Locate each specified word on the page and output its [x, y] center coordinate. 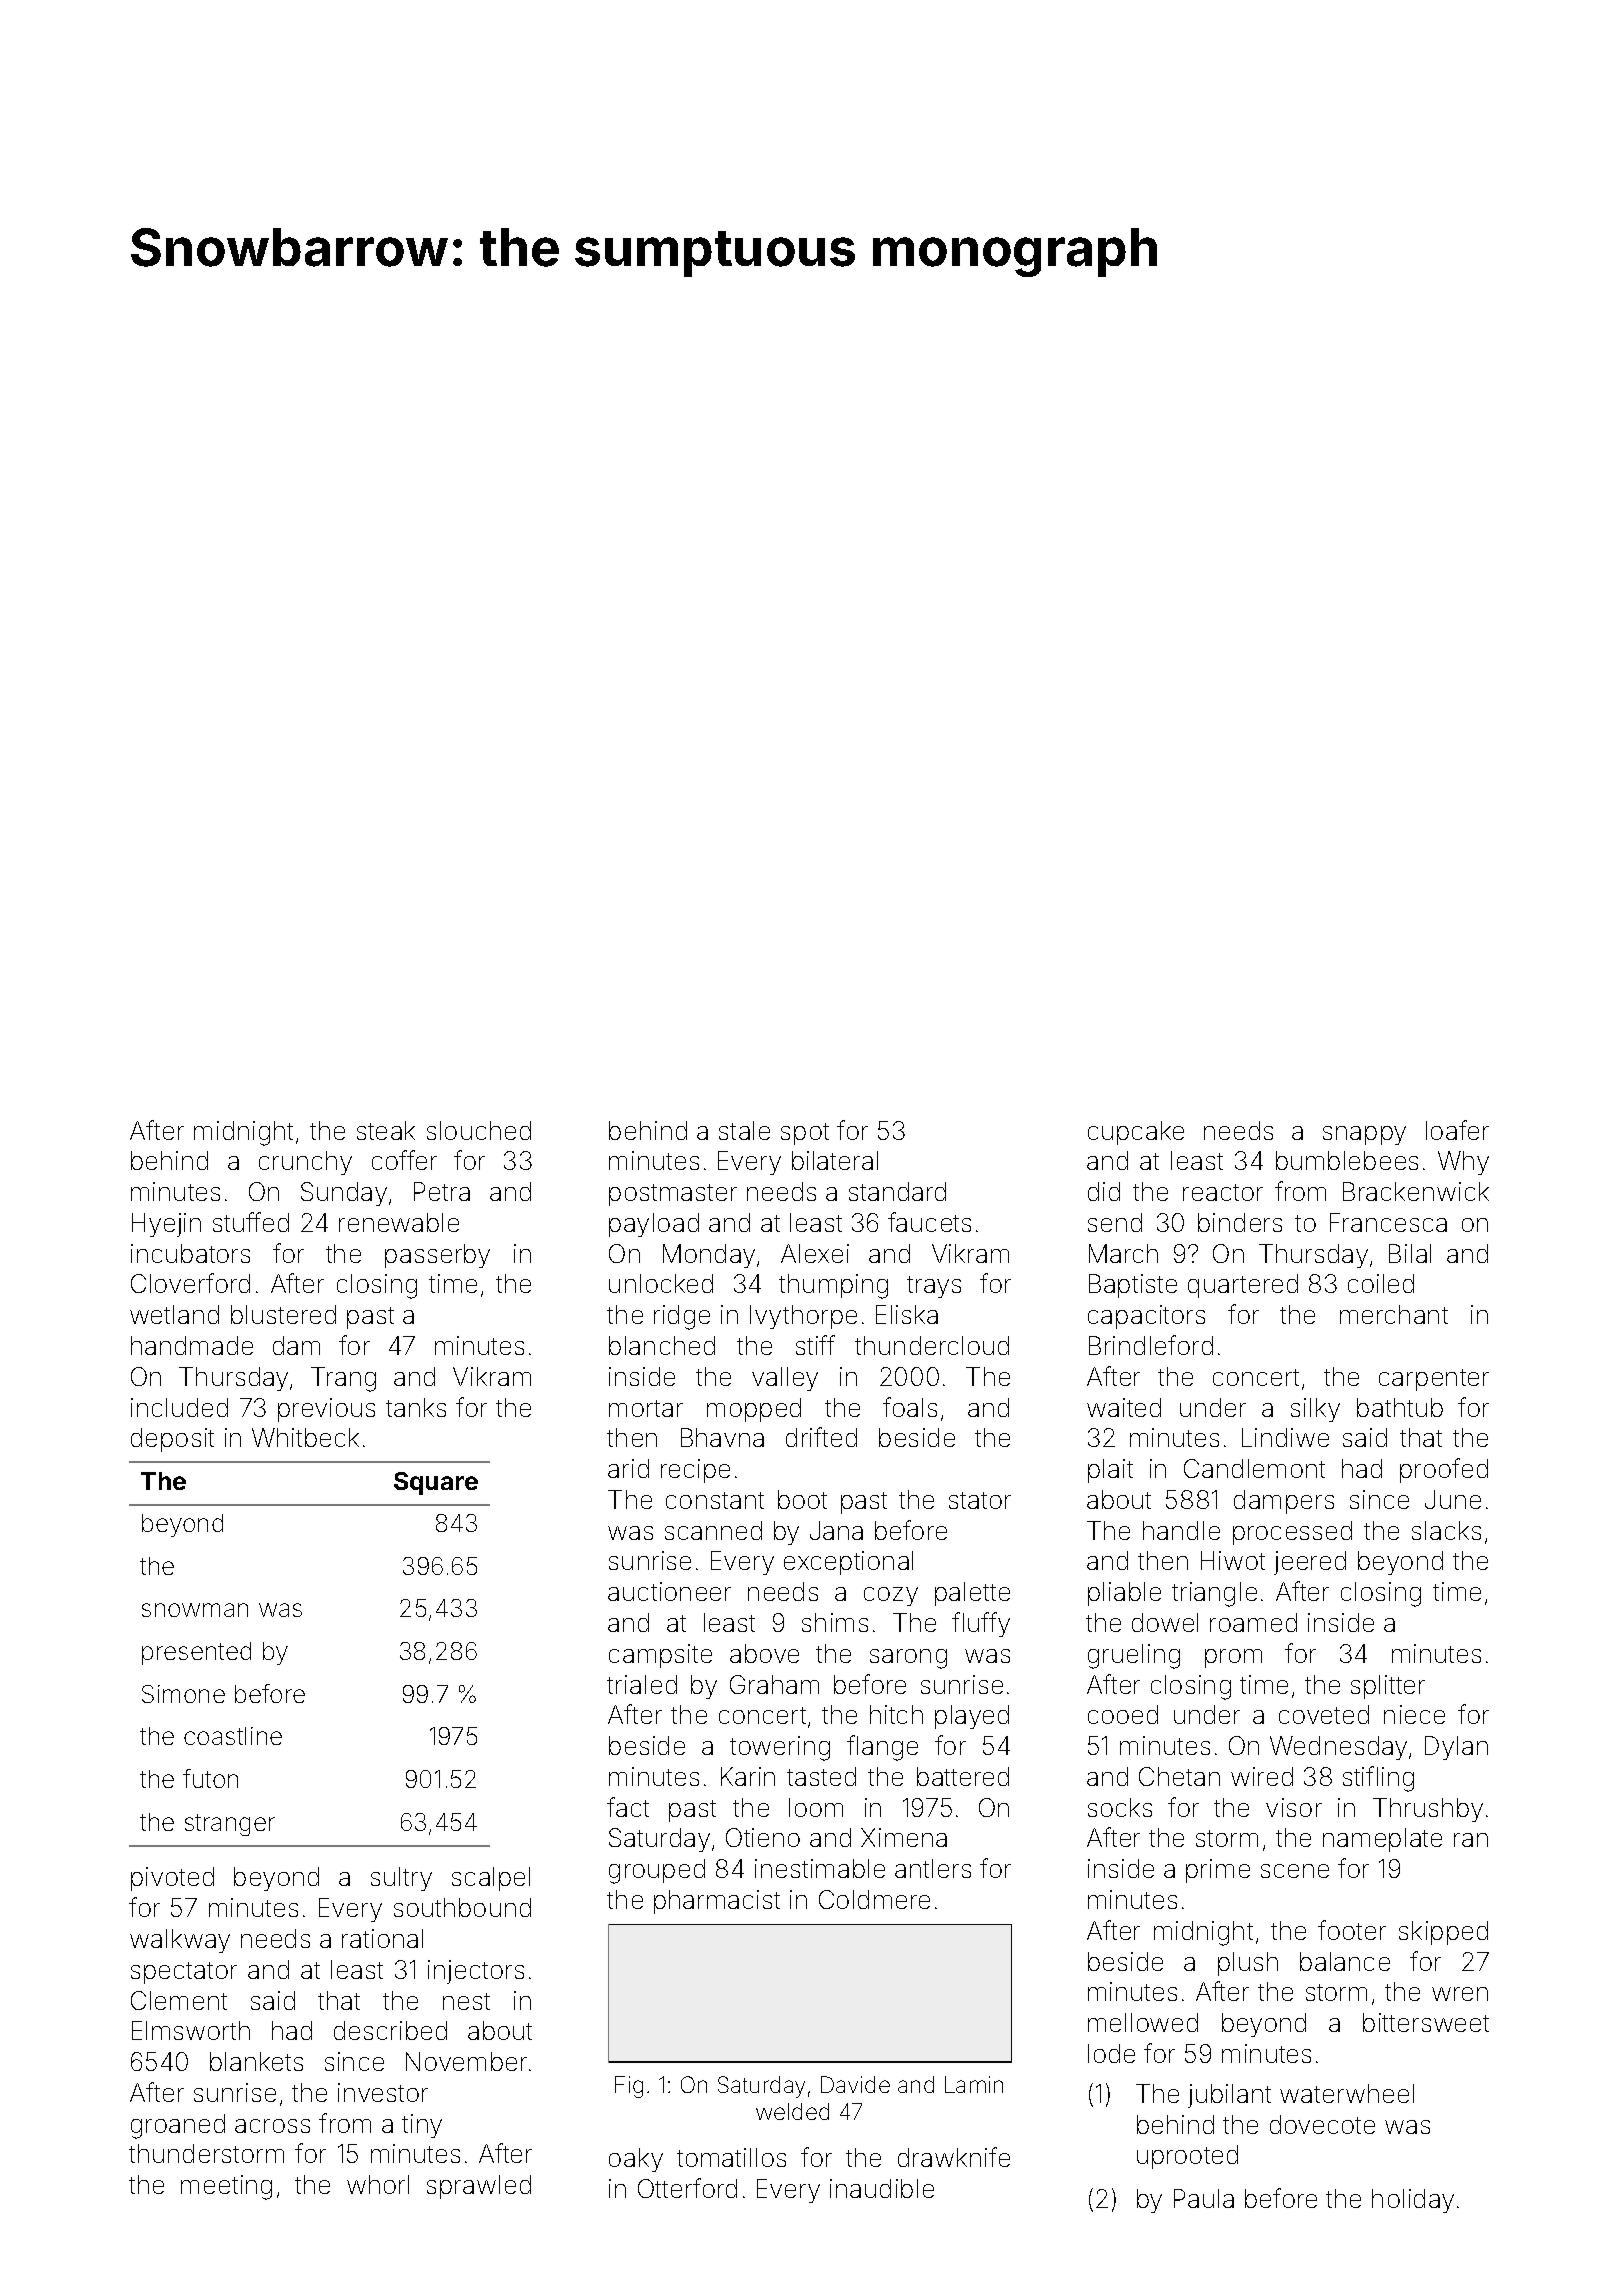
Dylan [1456, 1748]
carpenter [1434, 1380]
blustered [283, 1314]
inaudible [882, 2188]
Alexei [815, 1253]
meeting [226, 2187]
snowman [195, 1610]
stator [980, 1500]
